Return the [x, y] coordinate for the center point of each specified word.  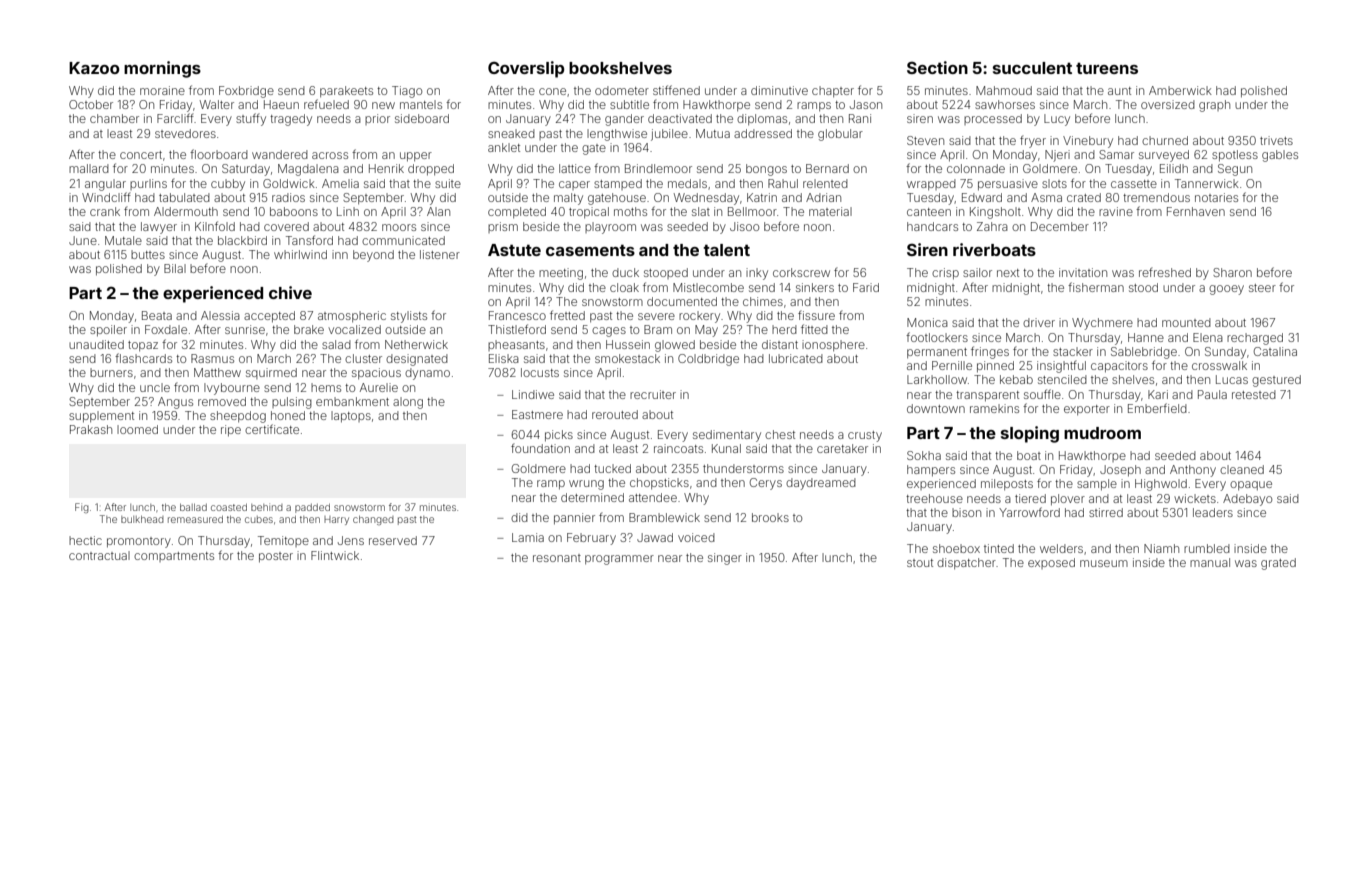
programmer [619, 560]
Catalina [1275, 351]
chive [290, 292]
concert [141, 155]
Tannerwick [1207, 183]
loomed [137, 429]
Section [937, 67]
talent [726, 250]
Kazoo [94, 68]
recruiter [653, 394]
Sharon [1232, 272]
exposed [1051, 563]
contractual [99, 555]
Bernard [827, 168]
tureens [1107, 68]
